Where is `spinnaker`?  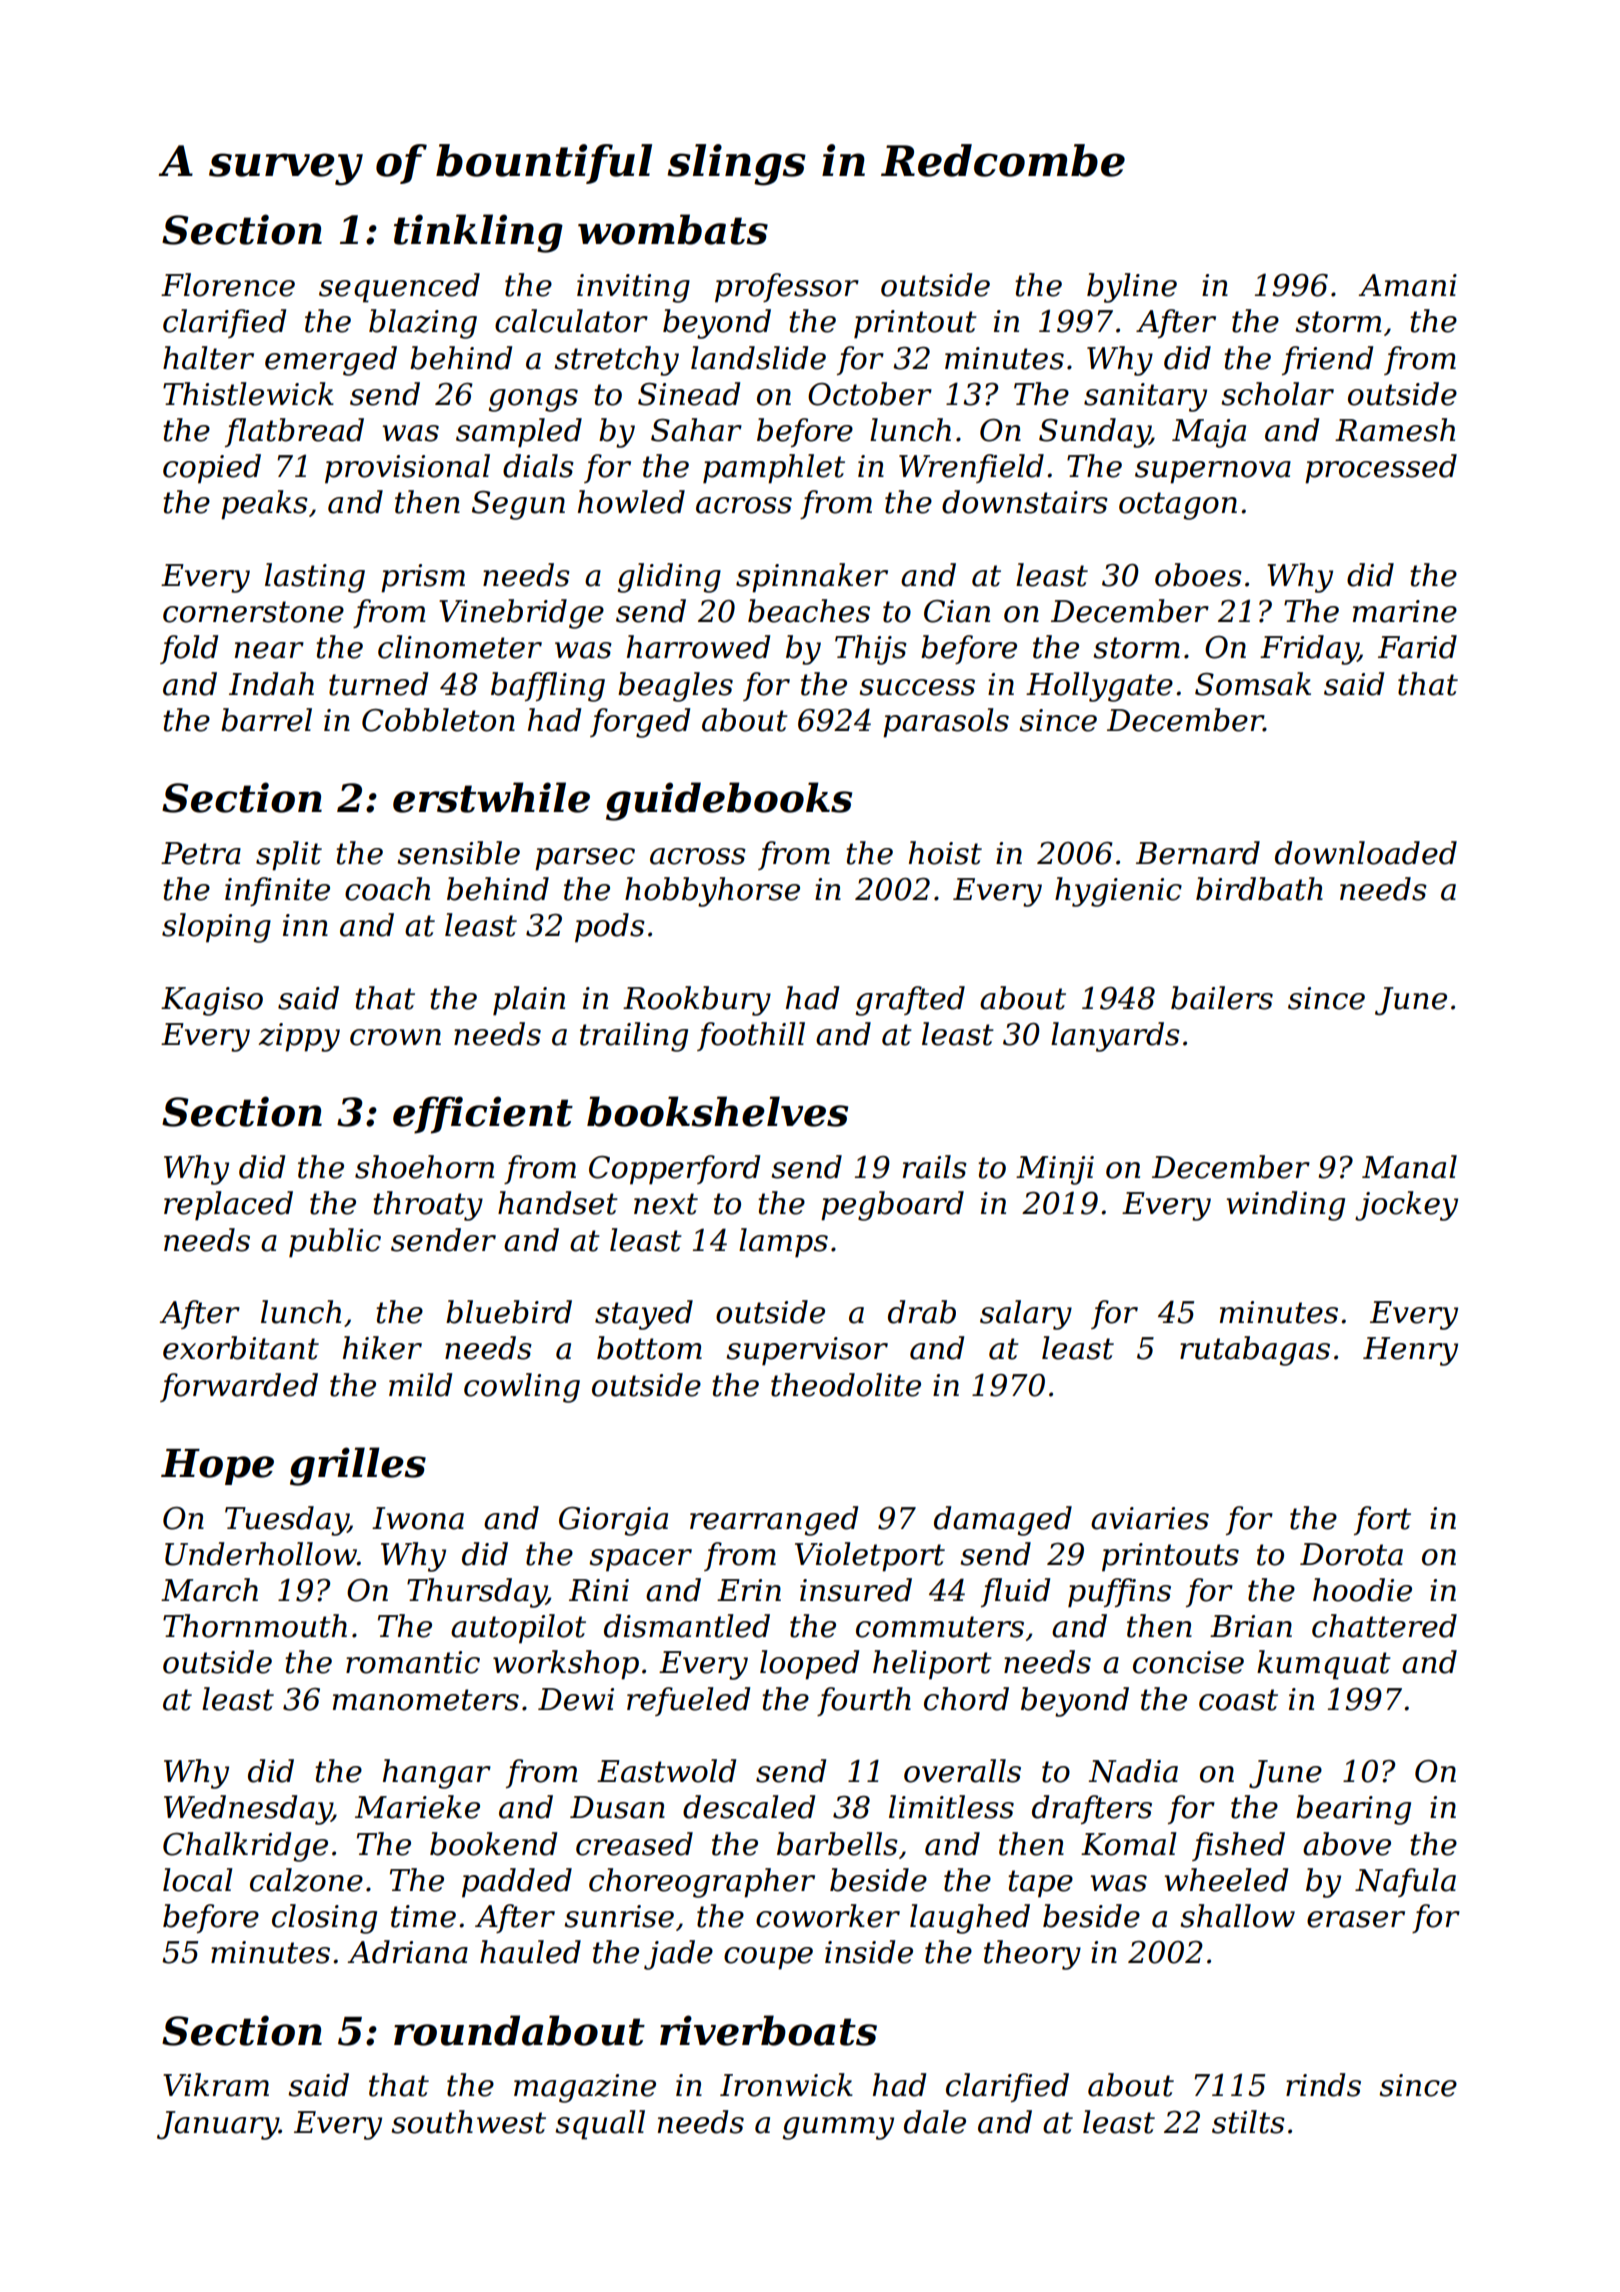 spinnaker is located at coordinates (812, 578).
